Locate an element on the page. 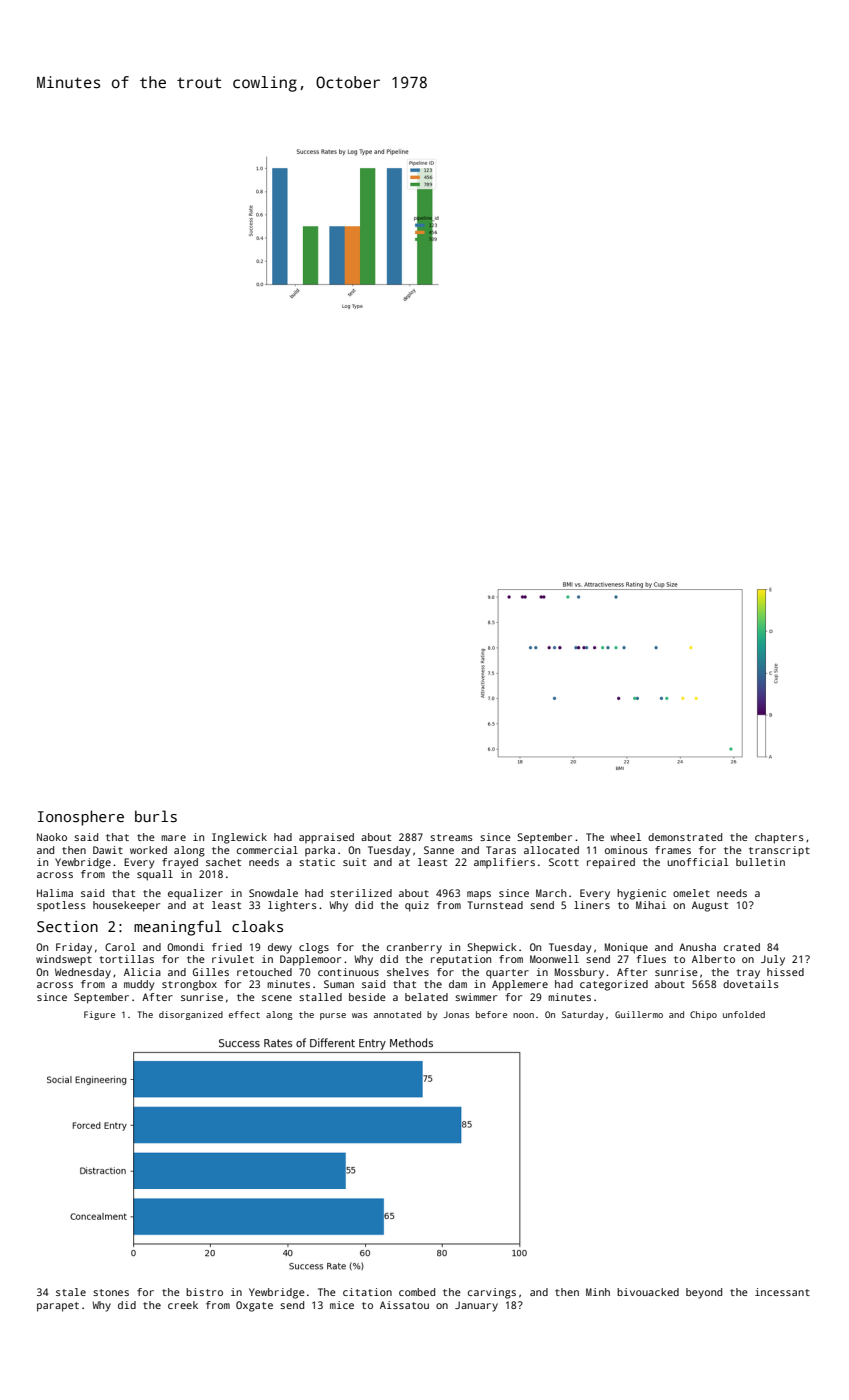 The image size is (849, 1400). Oxgate is located at coordinates (254, 1306).
